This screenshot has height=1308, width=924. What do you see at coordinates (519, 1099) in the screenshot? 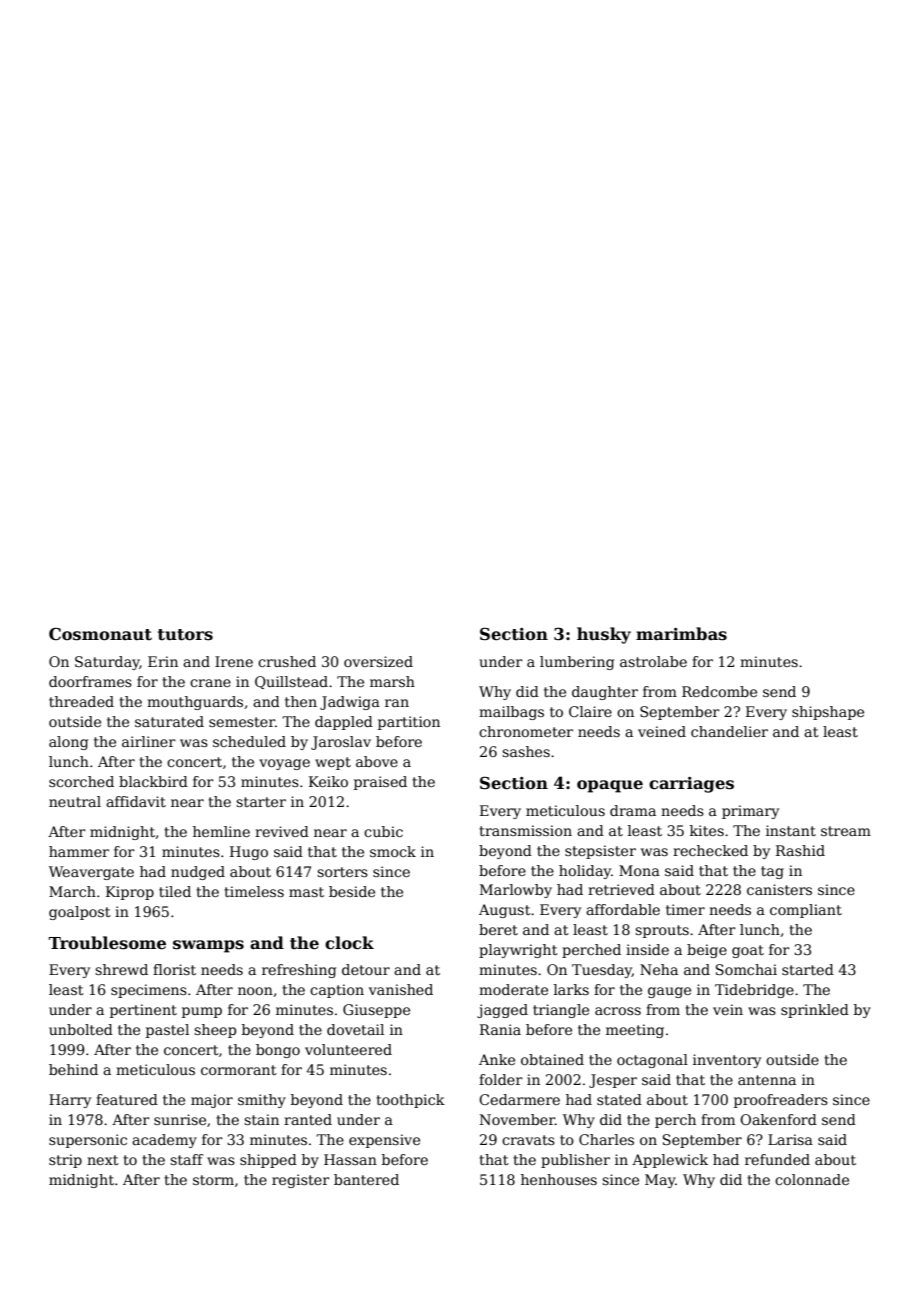
I see `Cedarmere` at bounding box center [519, 1099].
